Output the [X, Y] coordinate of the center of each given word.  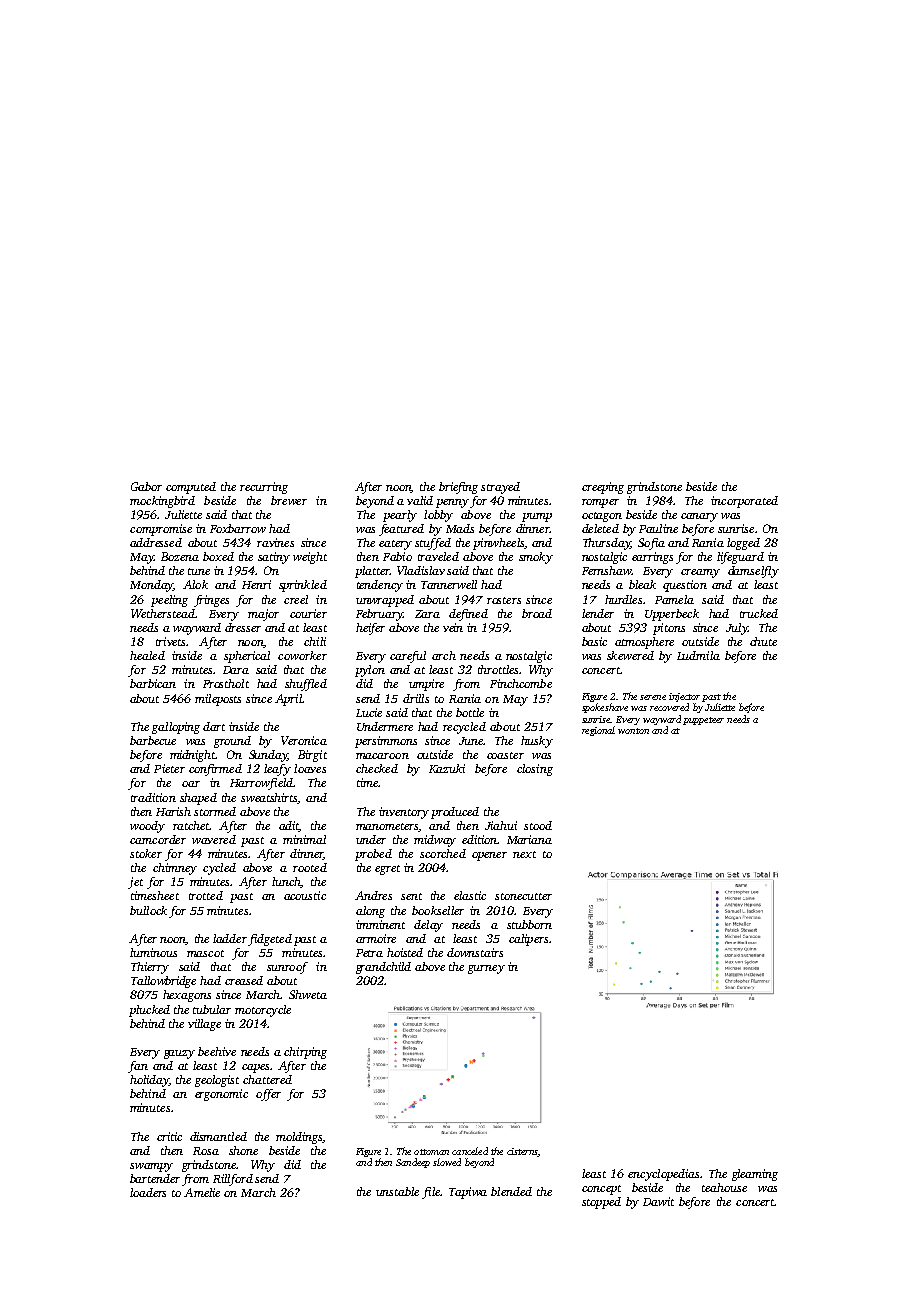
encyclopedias [663, 1175]
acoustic [305, 895]
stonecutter [523, 896]
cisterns [522, 1151]
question [685, 586]
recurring [264, 488]
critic [169, 1136]
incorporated [744, 502]
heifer [370, 629]
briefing [458, 488]
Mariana [529, 839]
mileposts [218, 700]
